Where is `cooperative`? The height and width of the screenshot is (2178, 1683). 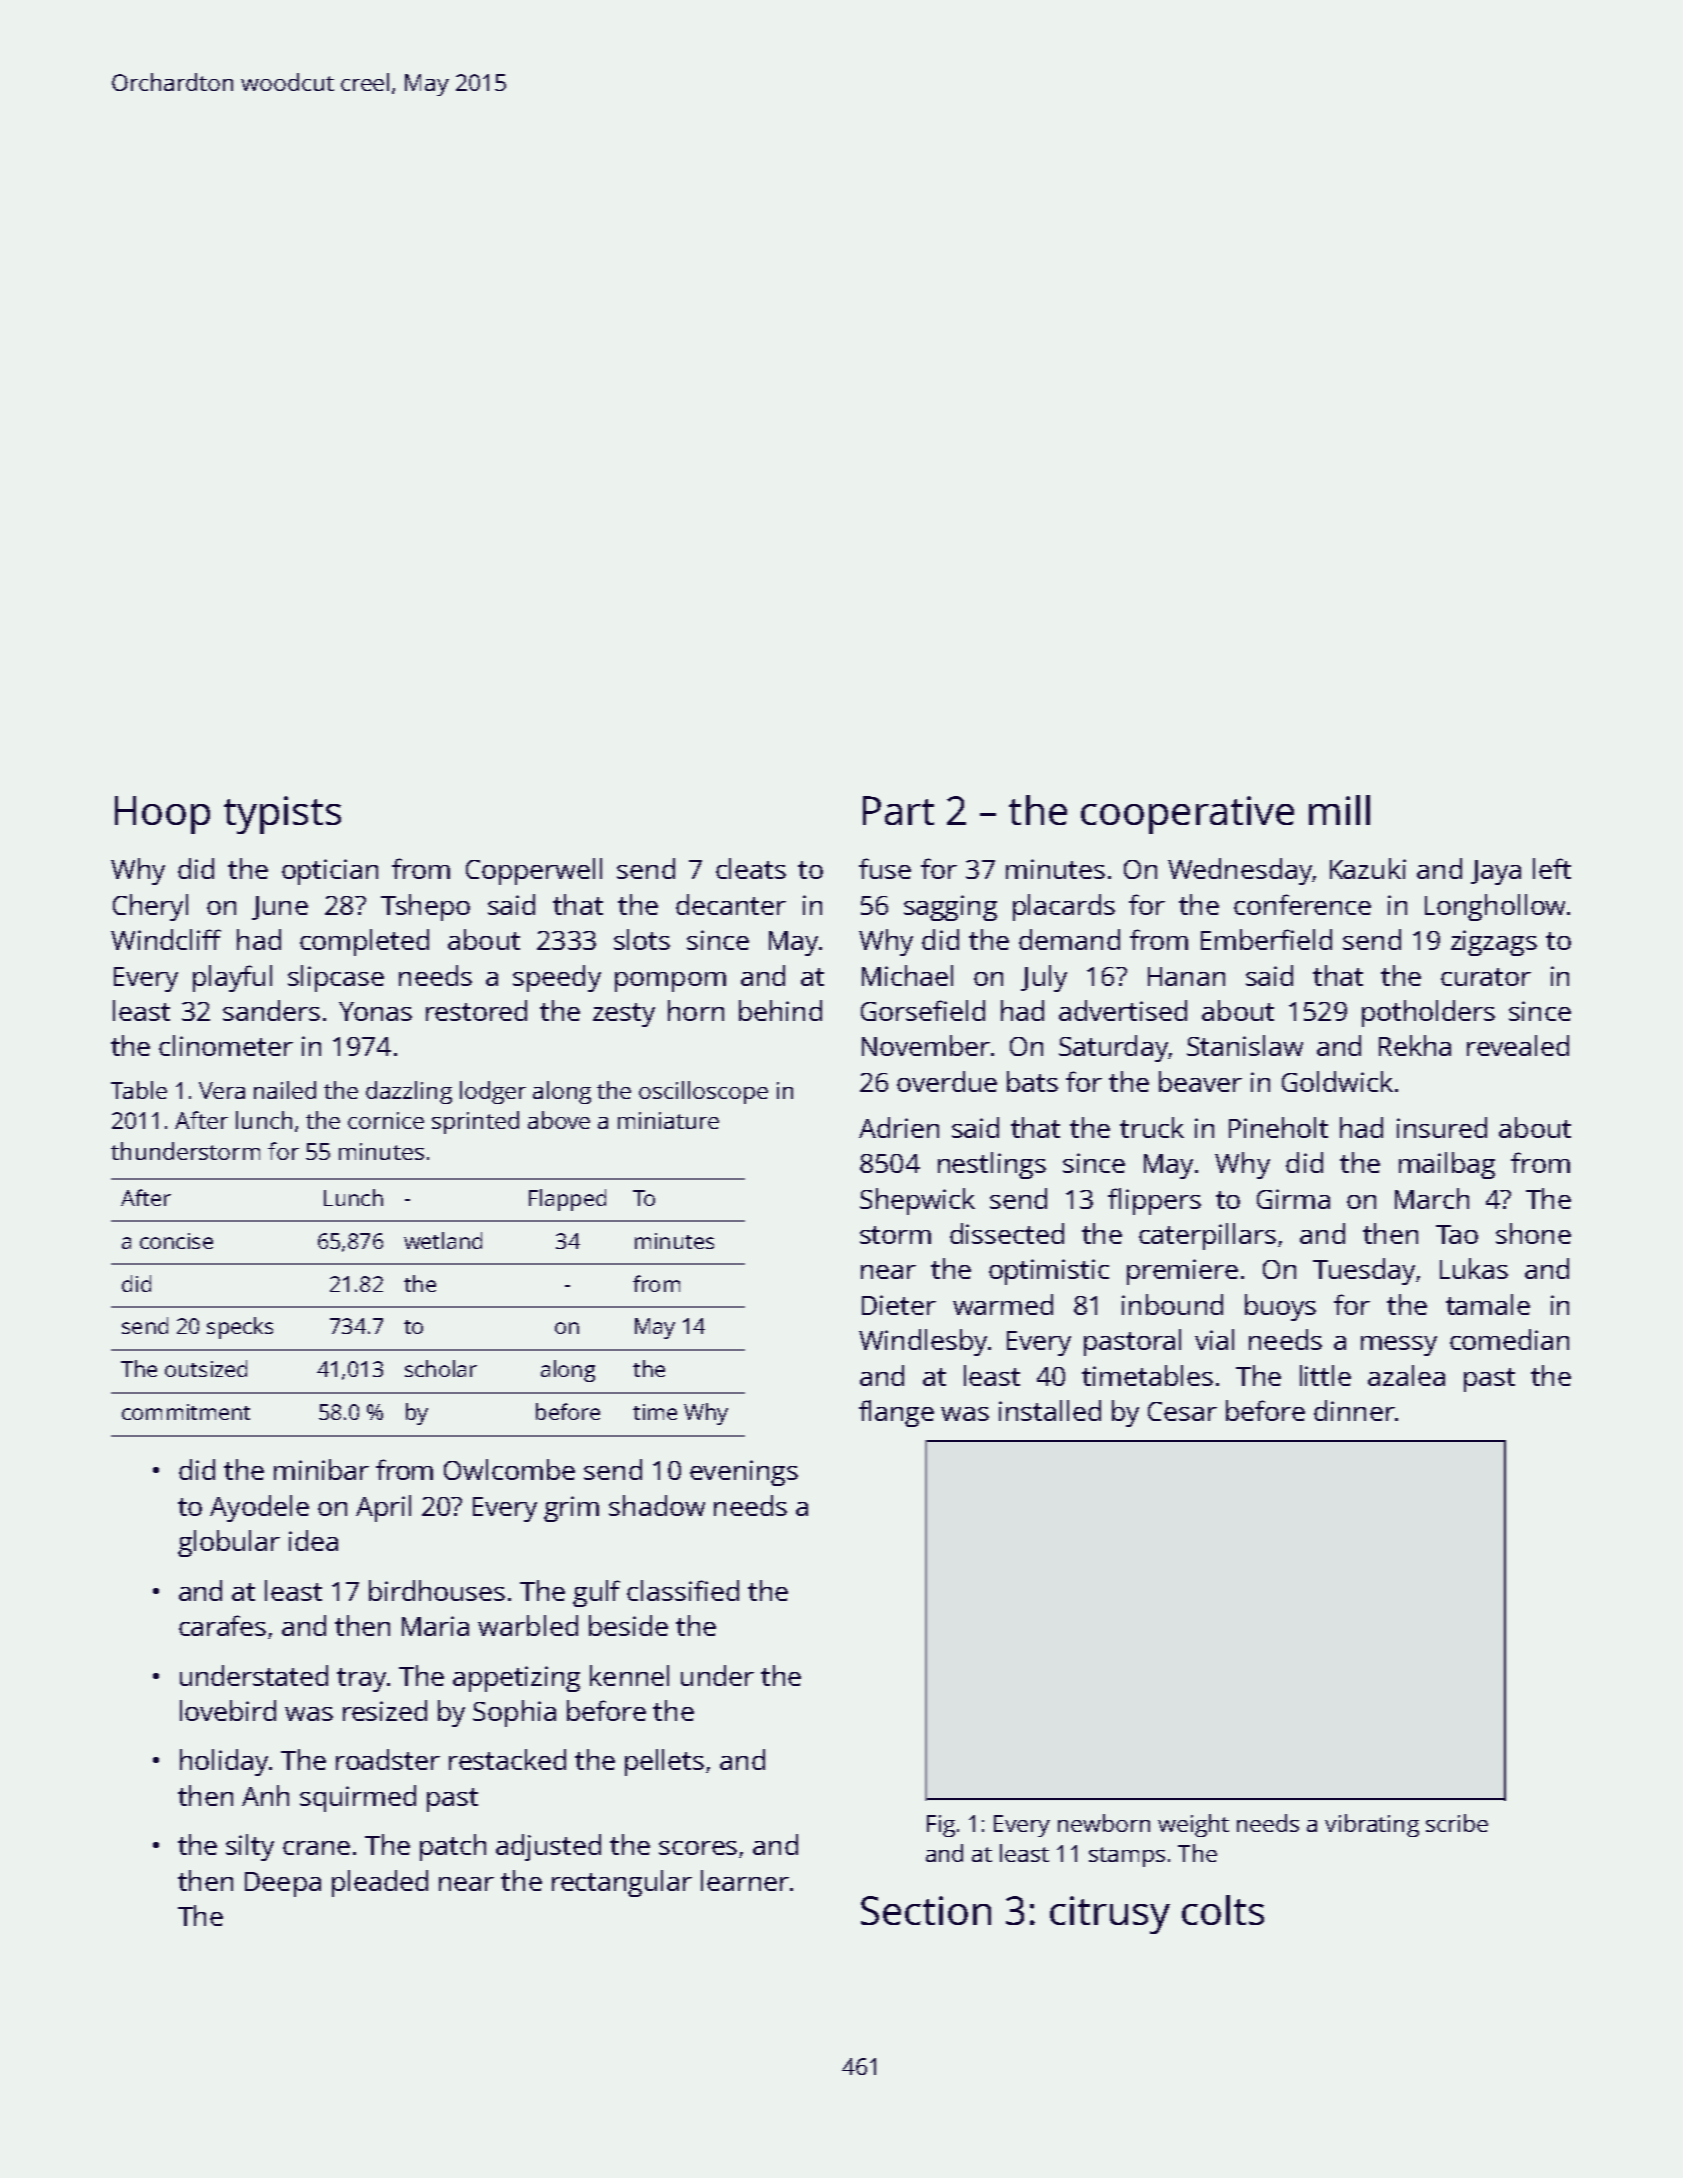 cooperative is located at coordinates (1187, 815).
